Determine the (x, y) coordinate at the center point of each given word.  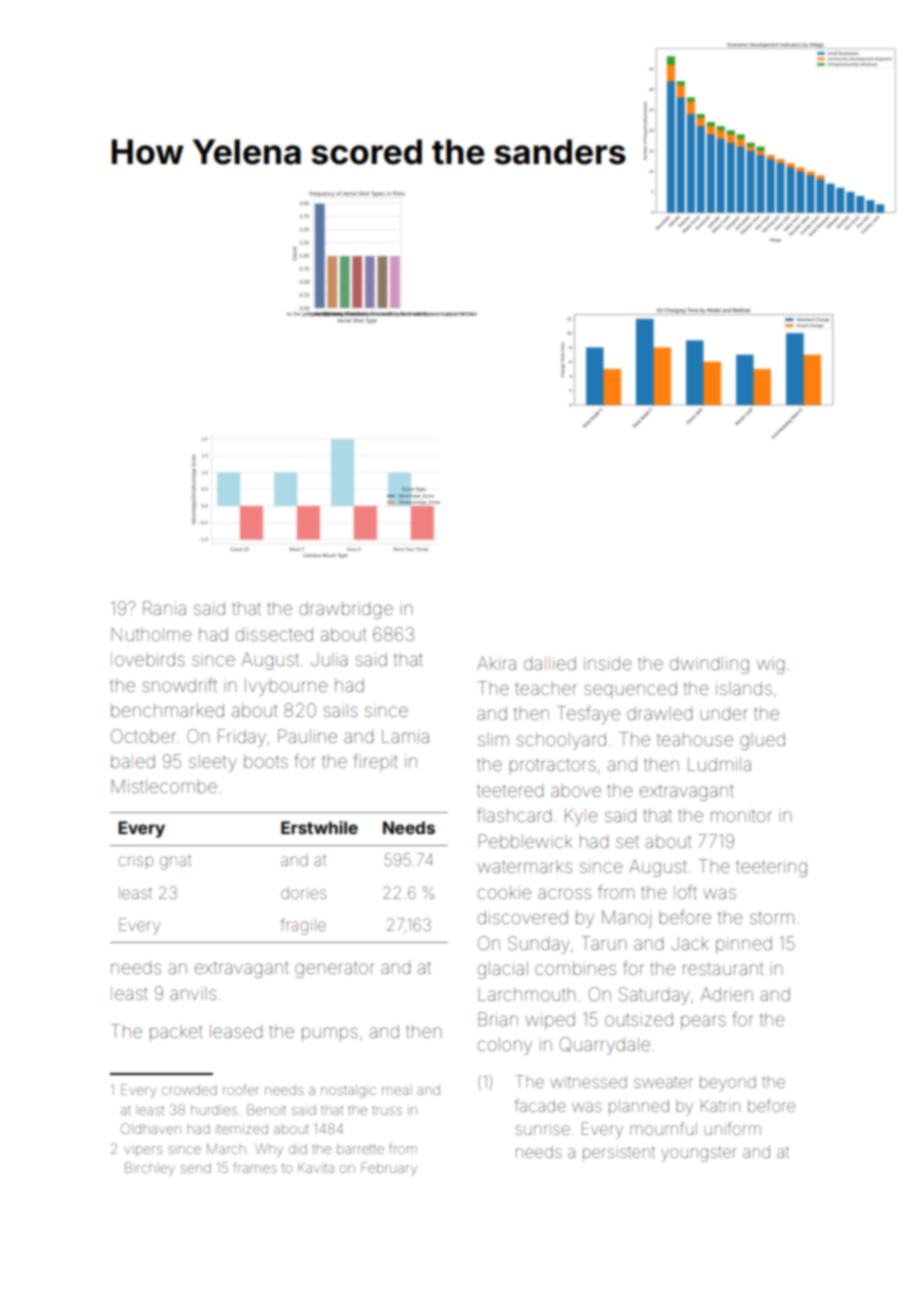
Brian (498, 1019)
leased (236, 1031)
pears (703, 1022)
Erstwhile (319, 827)
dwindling (709, 665)
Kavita (316, 1168)
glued (762, 741)
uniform (732, 1128)
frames (255, 1167)
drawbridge (346, 610)
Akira (496, 663)
